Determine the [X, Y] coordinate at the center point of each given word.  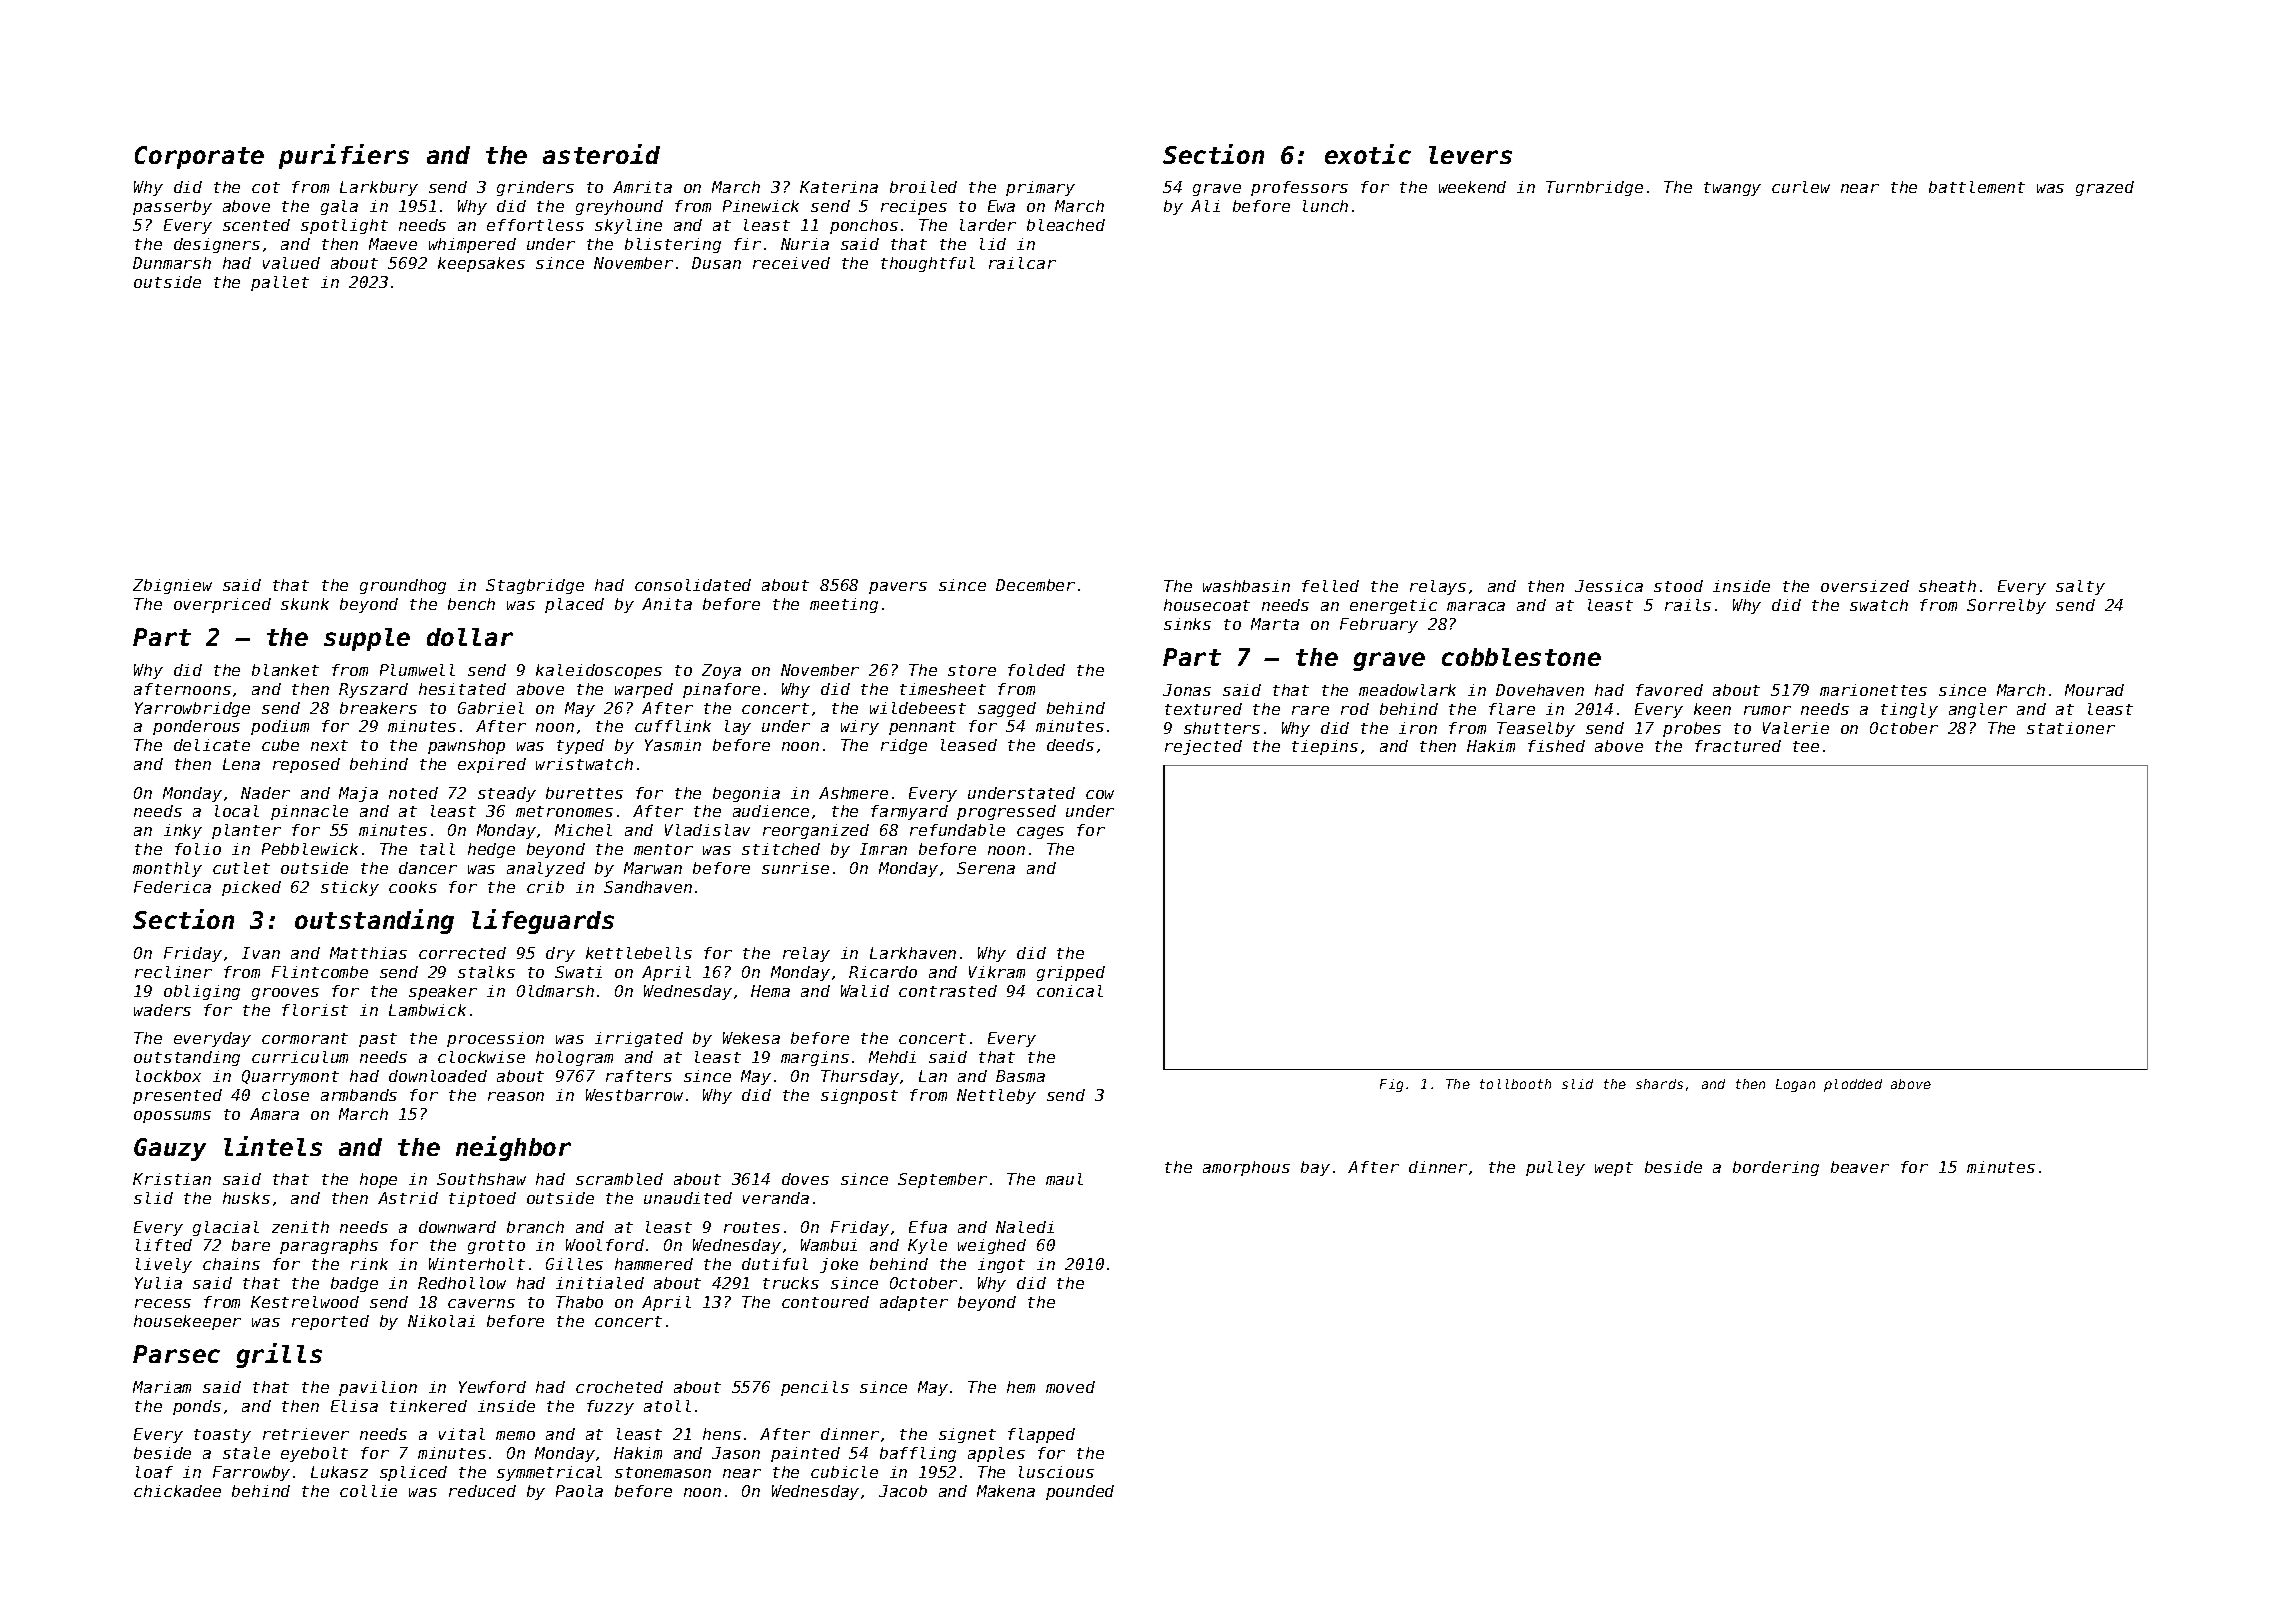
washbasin [1246, 586]
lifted [164, 1245]
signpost [859, 1096]
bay [1315, 1168]
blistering [673, 245]
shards [1659, 1084]
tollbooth [1515, 1084]
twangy [1732, 189]
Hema [770, 991]
